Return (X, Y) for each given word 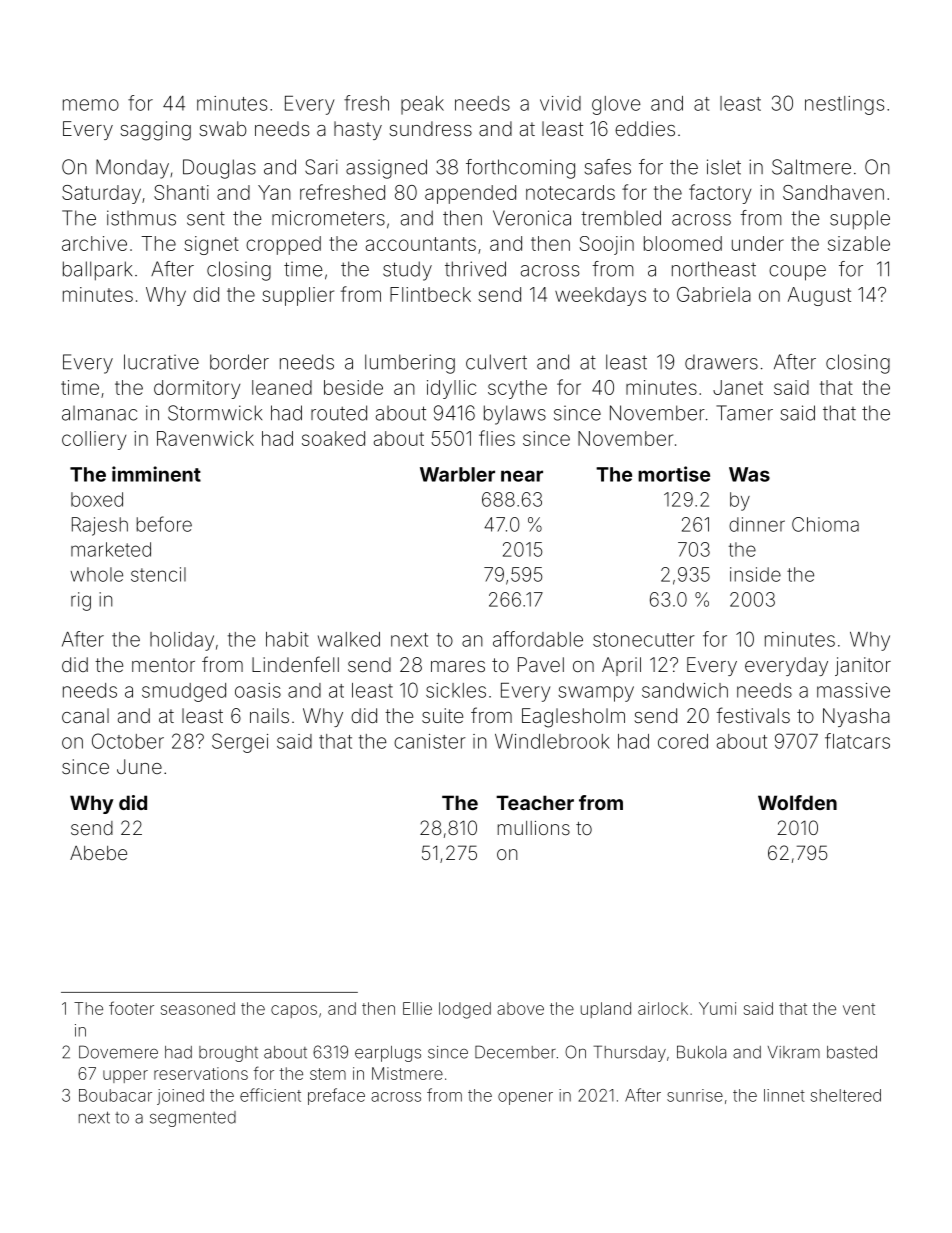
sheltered (845, 1095)
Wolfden (797, 802)
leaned (282, 387)
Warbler (457, 474)
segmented (193, 1119)
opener (525, 1098)
